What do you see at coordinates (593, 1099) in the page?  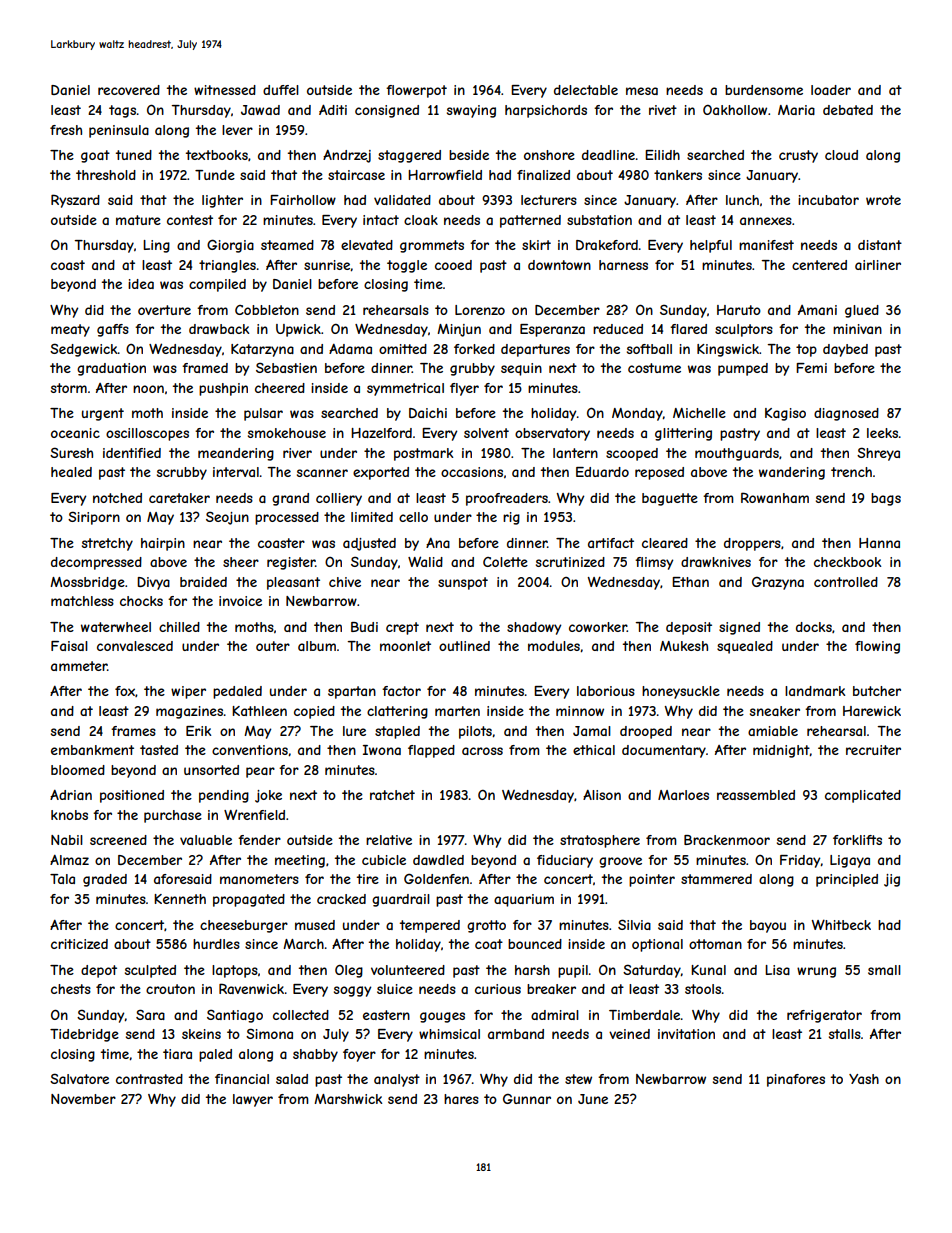 I see `June` at bounding box center [593, 1099].
